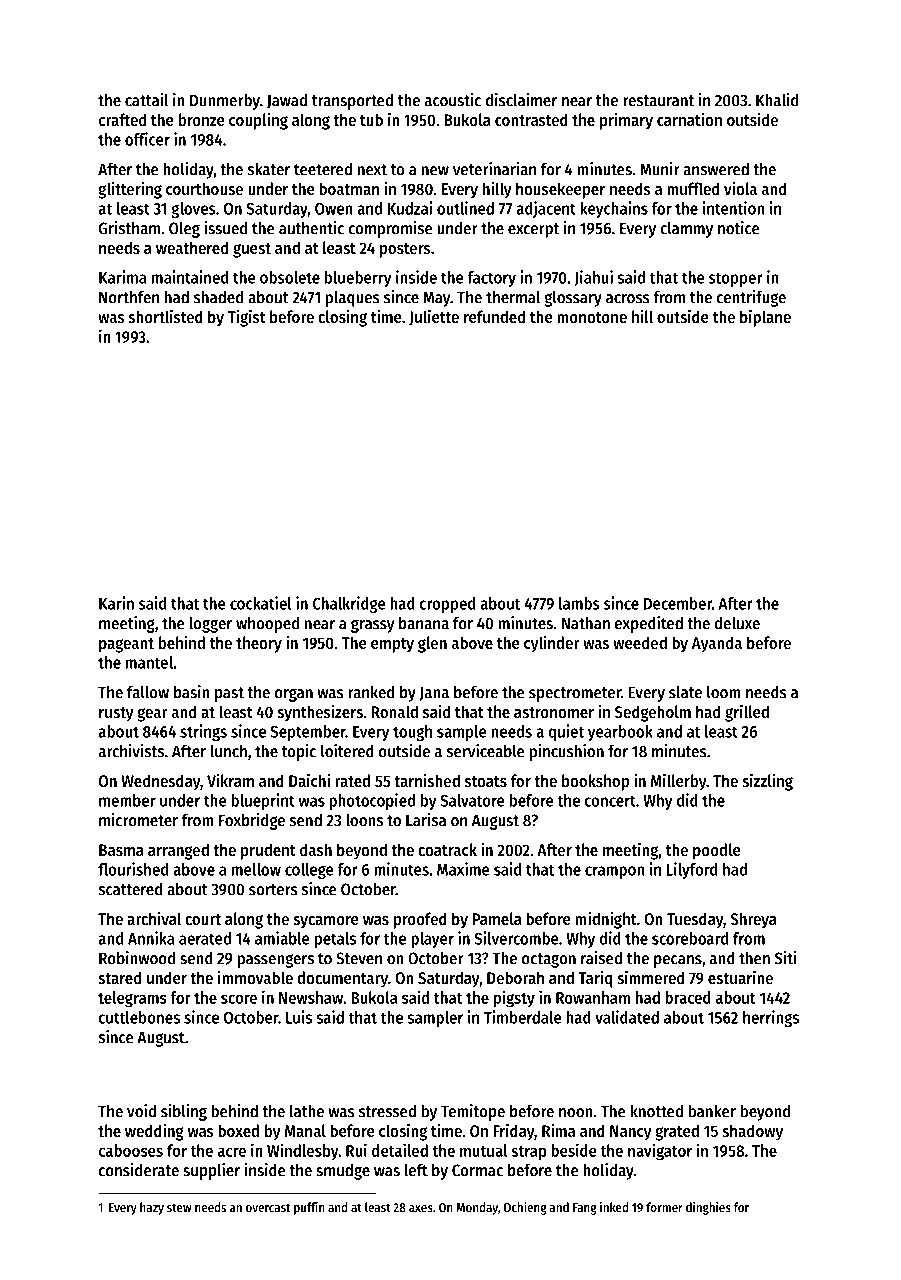  Describe the element at coordinates (692, 870) in the screenshot. I see `Lilyford` at that location.
